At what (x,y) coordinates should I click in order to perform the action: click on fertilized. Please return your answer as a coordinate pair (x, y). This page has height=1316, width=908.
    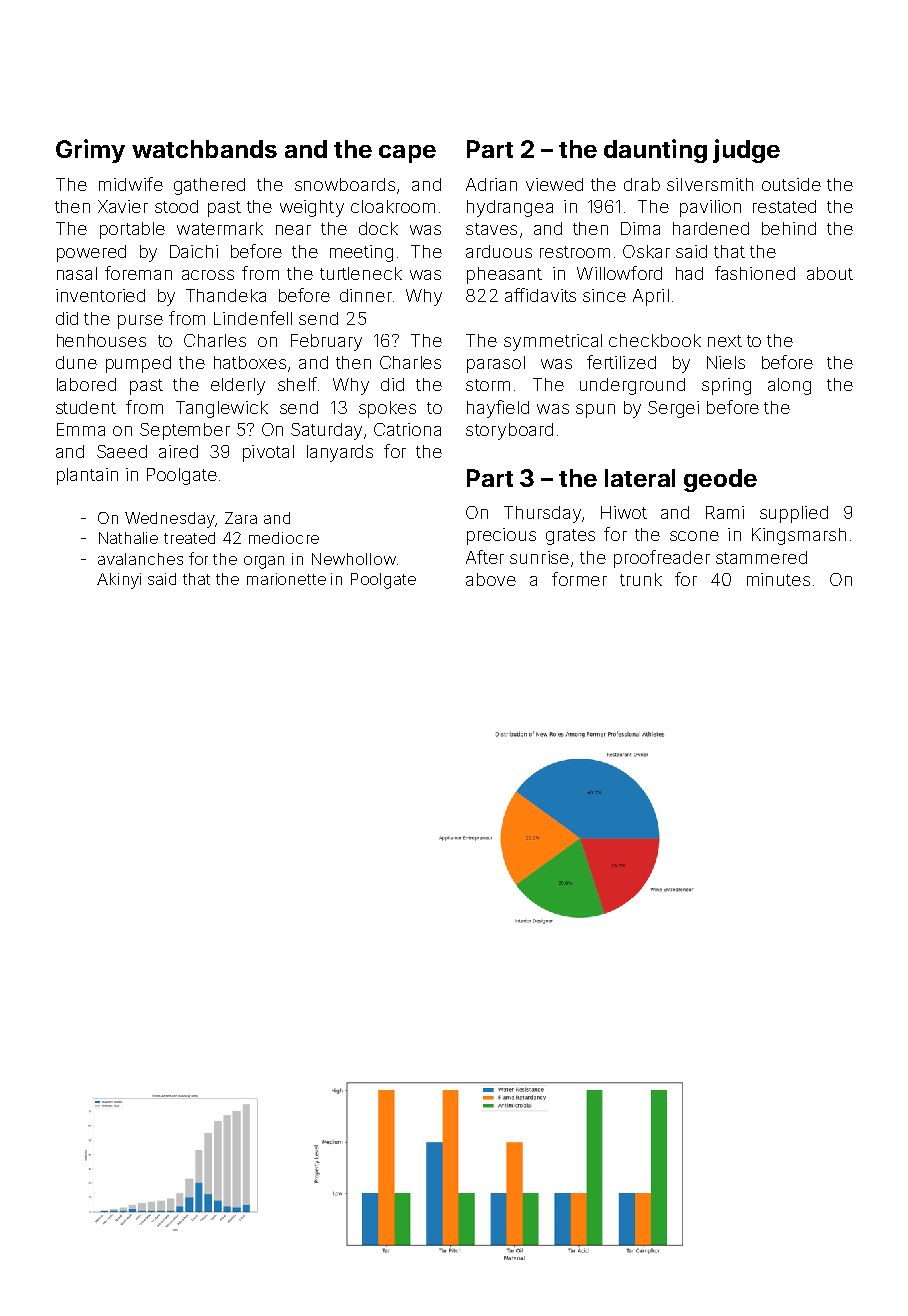
    Looking at the image, I should click on (621, 362).
